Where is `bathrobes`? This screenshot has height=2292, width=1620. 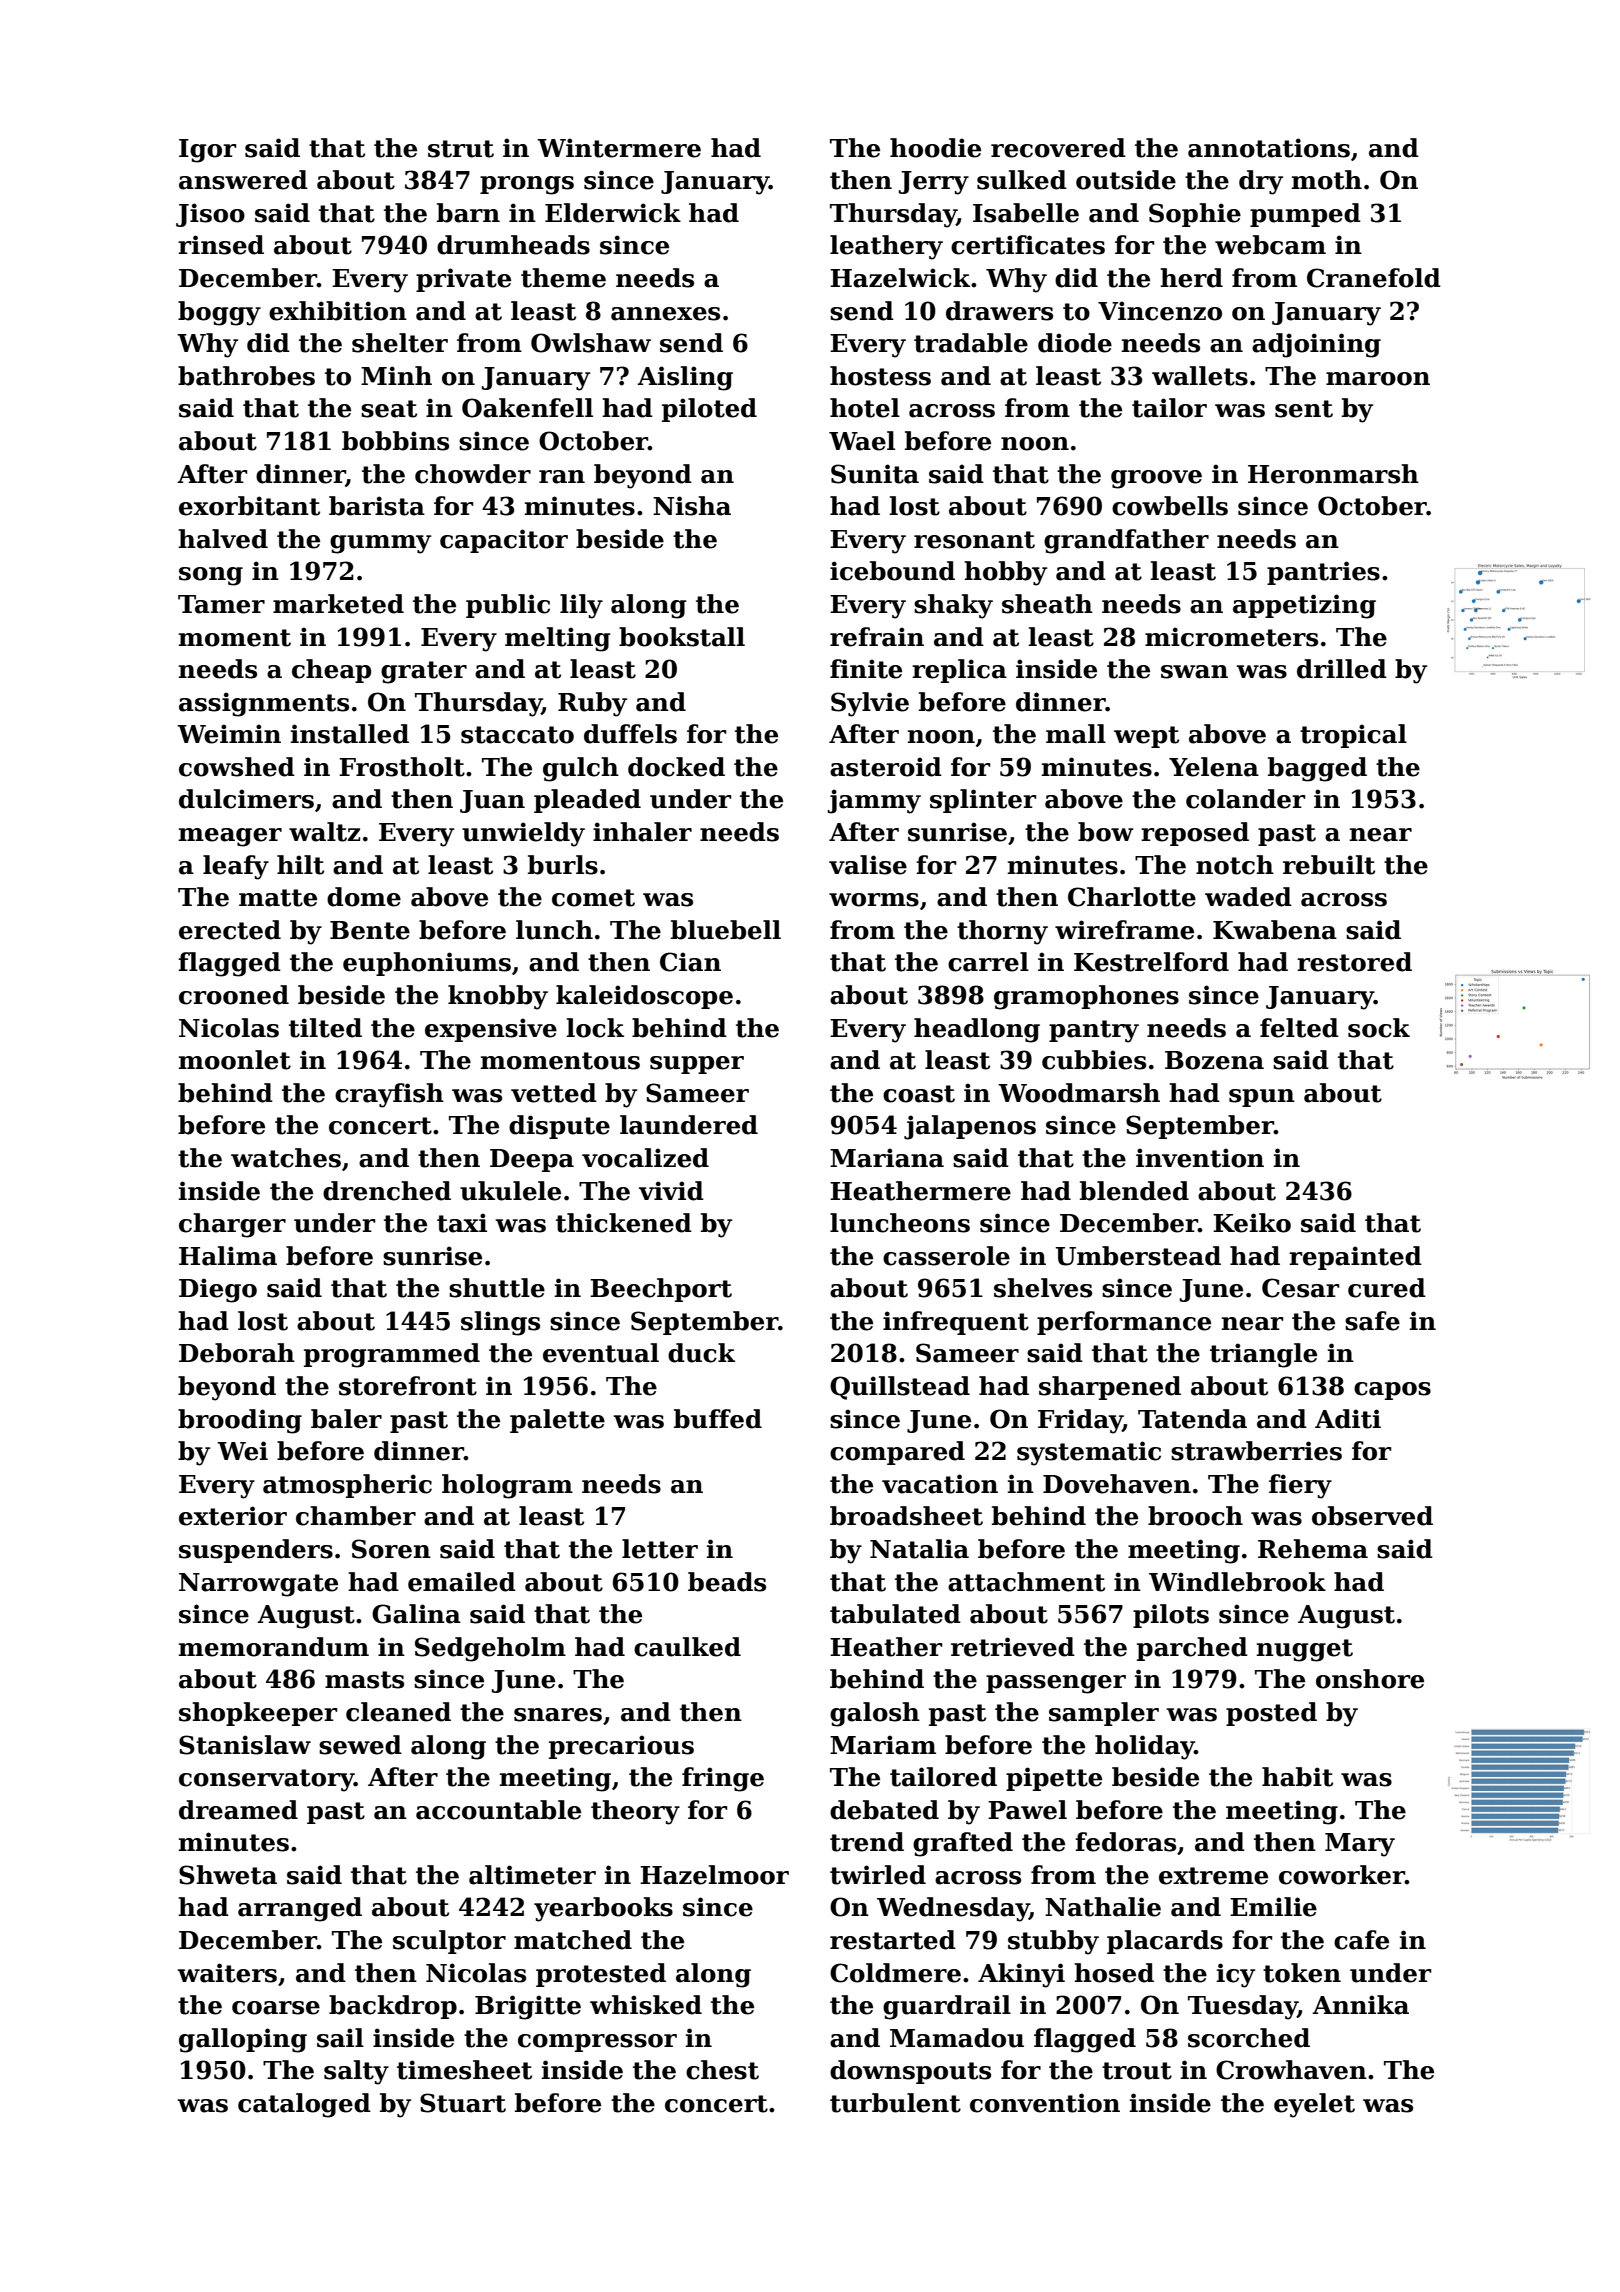
bathrobes is located at coordinates (246, 376).
